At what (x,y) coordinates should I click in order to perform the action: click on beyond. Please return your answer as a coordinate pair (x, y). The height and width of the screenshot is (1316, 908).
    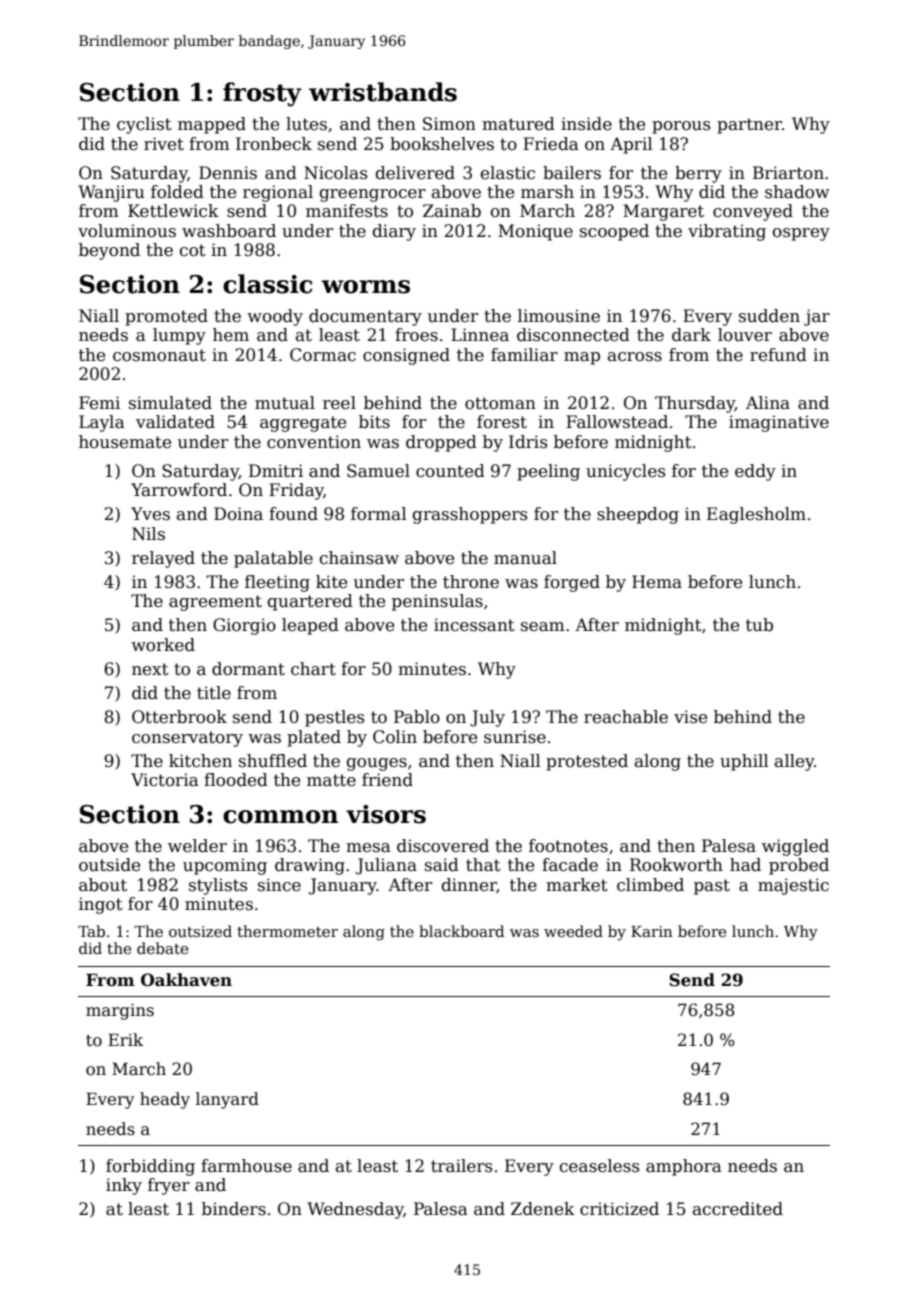
    Looking at the image, I should click on (109, 251).
